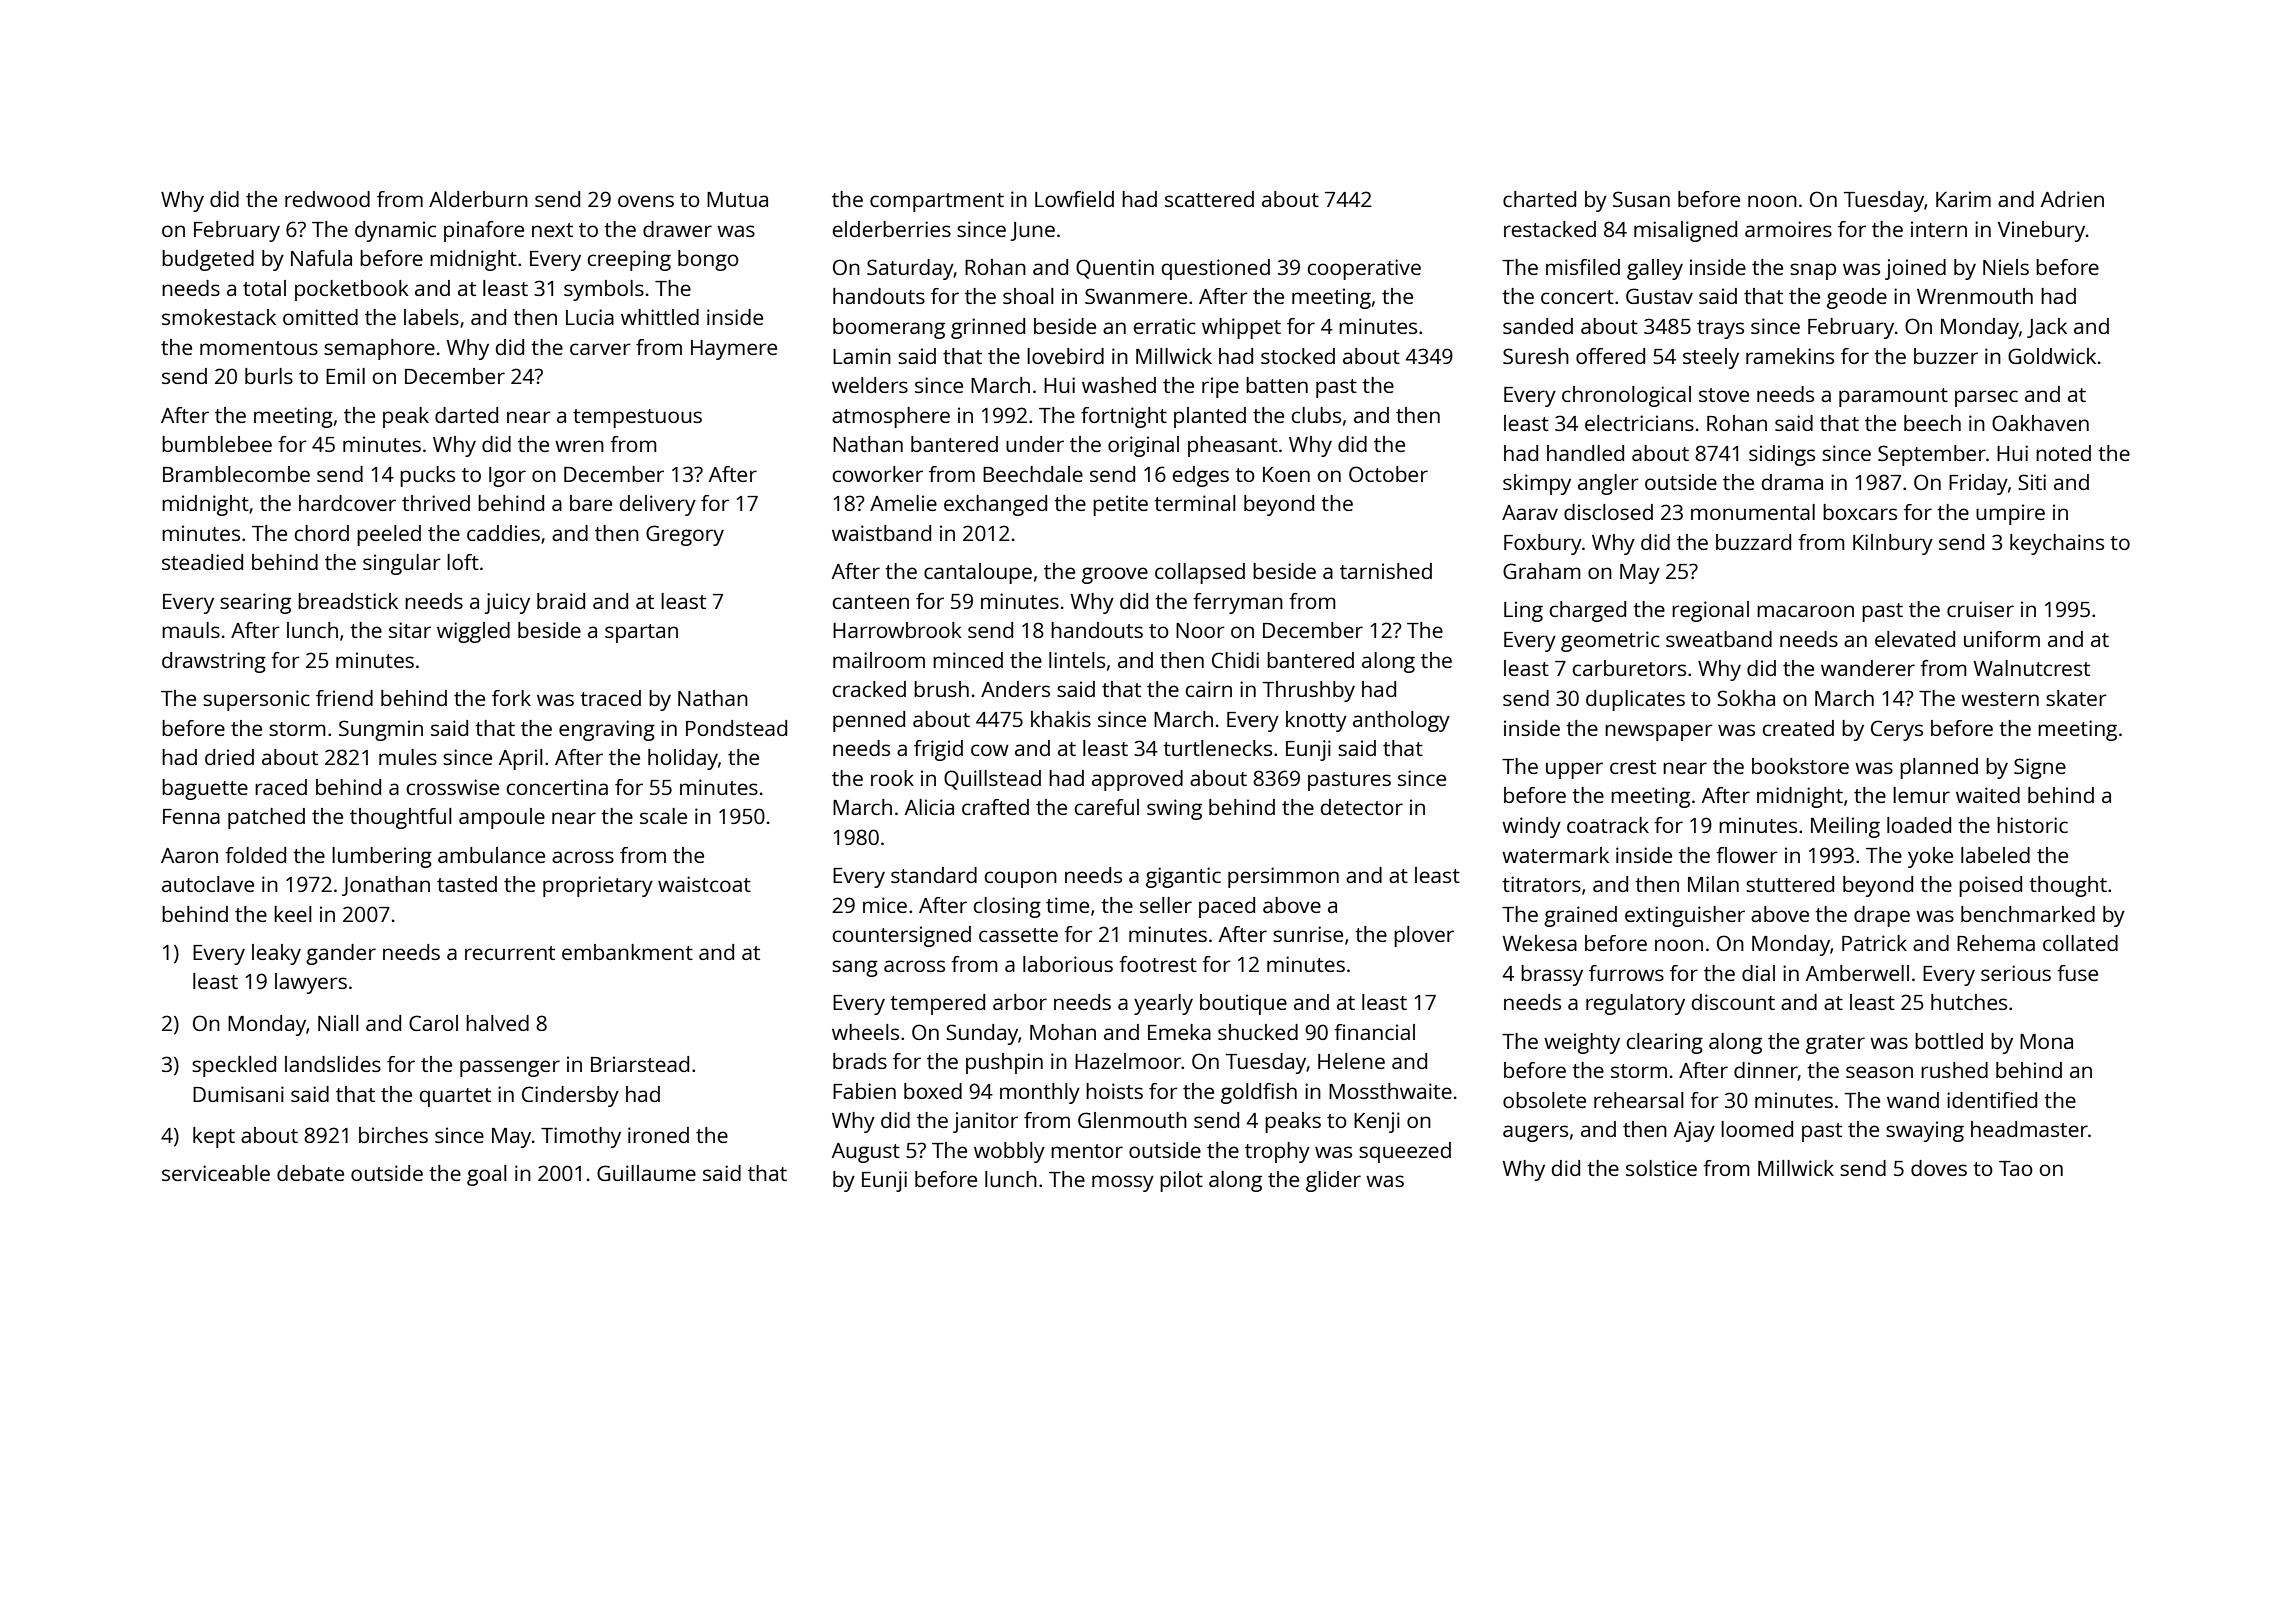 The width and height of the screenshot is (2292, 1620). I want to click on parsec, so click(1986, 398).
